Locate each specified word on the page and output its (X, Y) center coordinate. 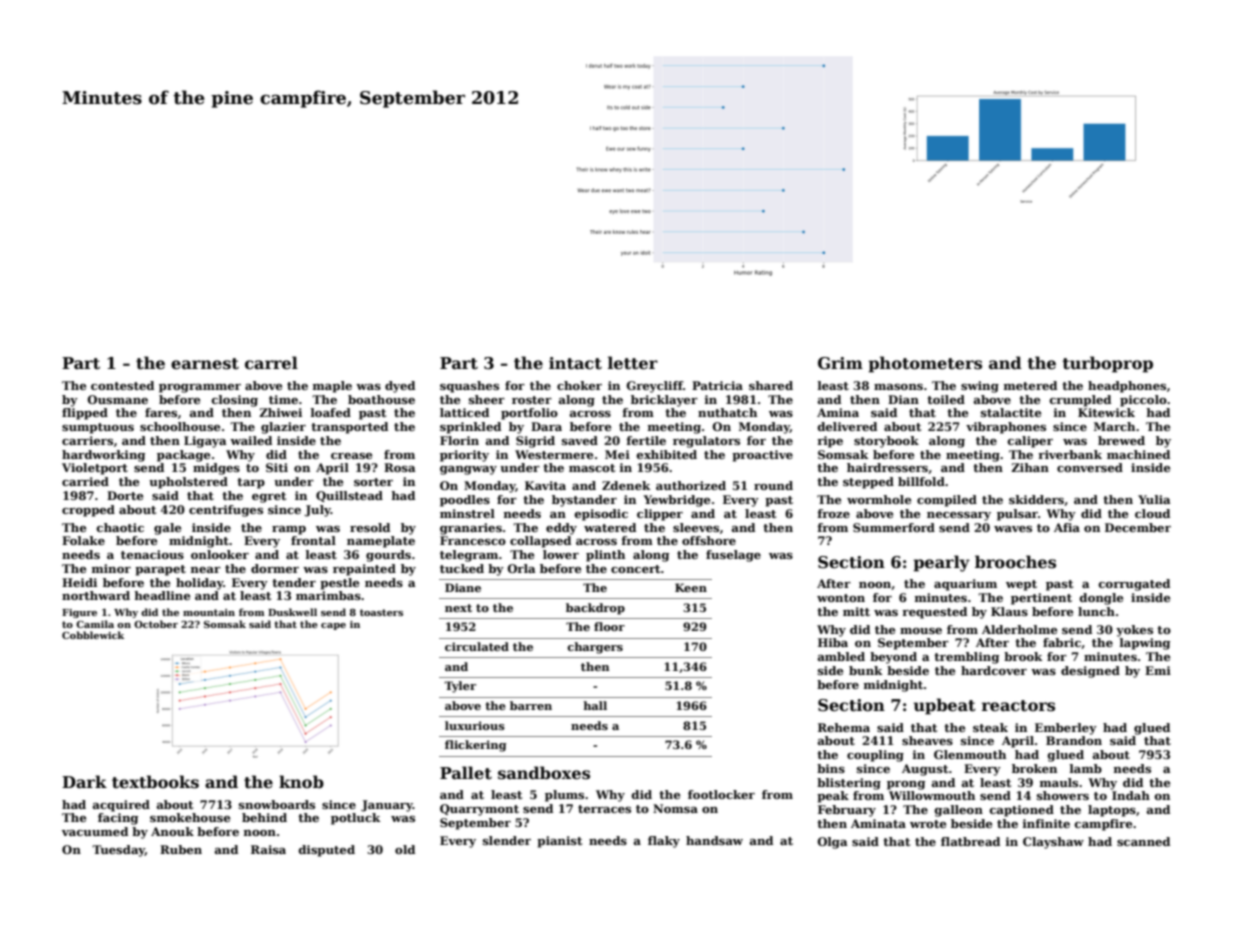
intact (575, 363)
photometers (925, 364)
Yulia (1154, 499)
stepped (868, 483)
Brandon (1074, 740)
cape (333, 626)
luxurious (475, 725)
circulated (477, 646)
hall (595, 705)
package (183, 456)
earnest (205, 364)
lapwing (1145, 644)
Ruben (181, 849)
